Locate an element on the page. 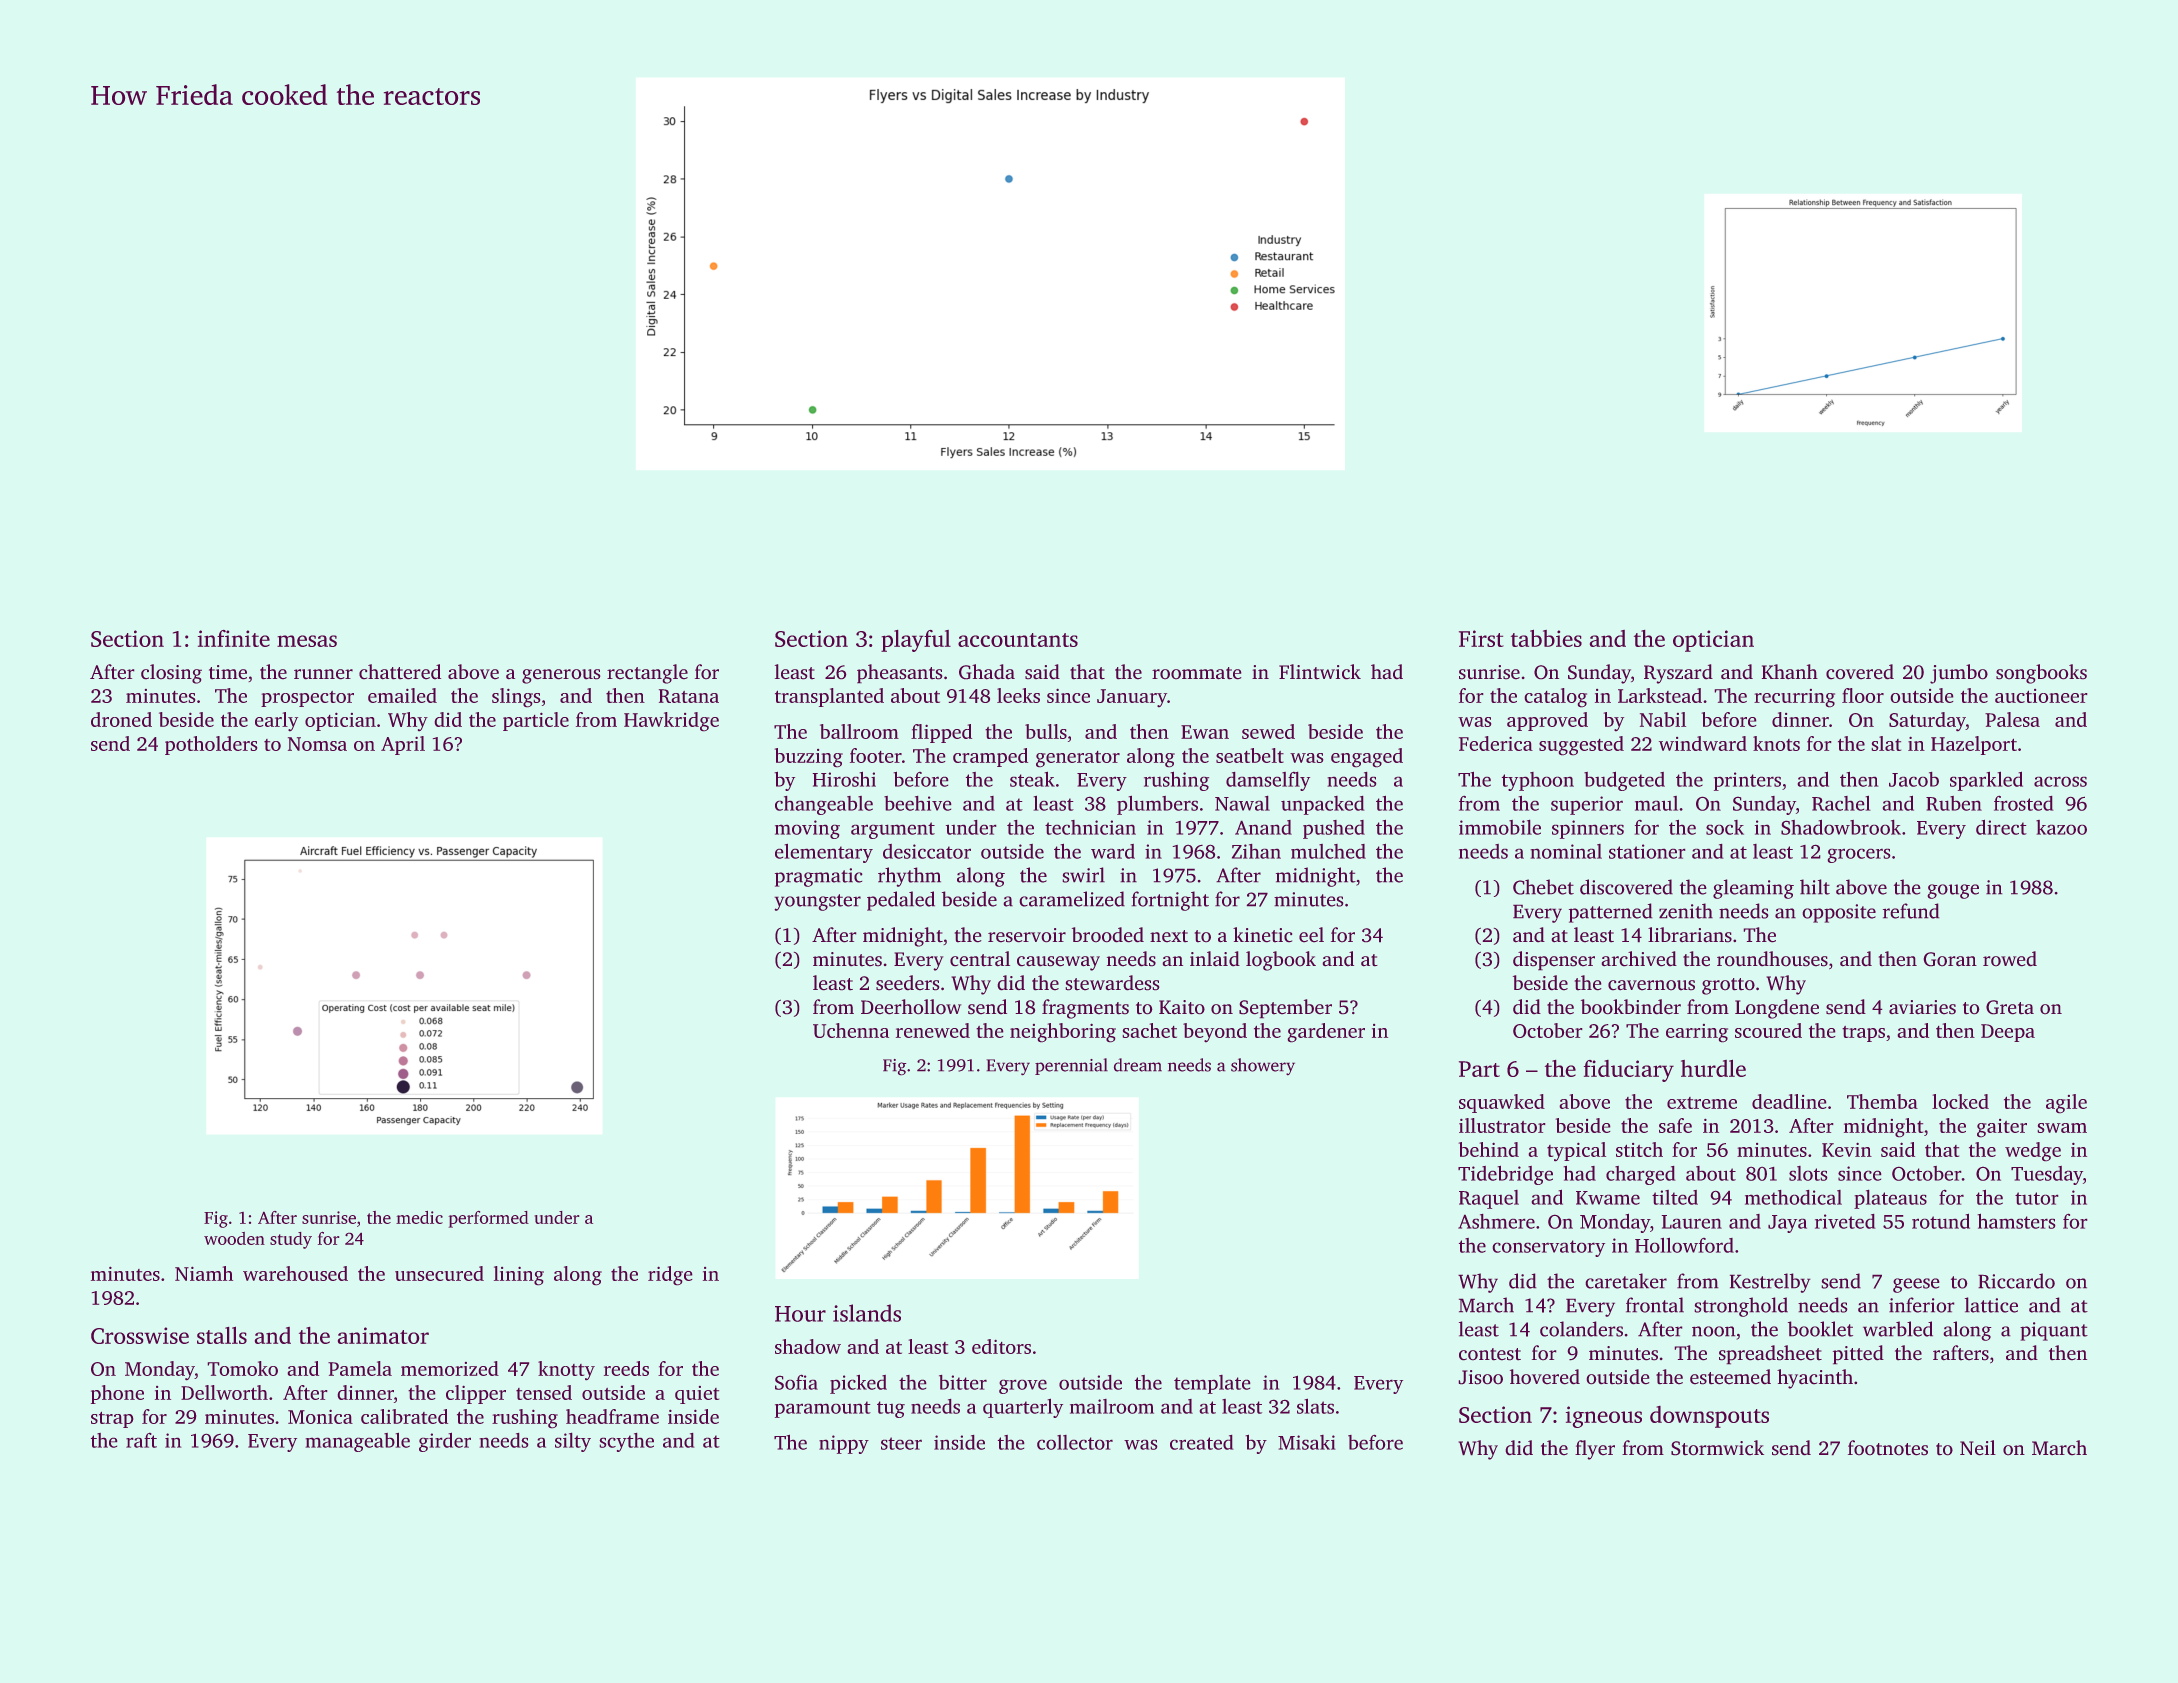 This image has height=1683, width=2178. islands is located at coordinates (867, 1313).
